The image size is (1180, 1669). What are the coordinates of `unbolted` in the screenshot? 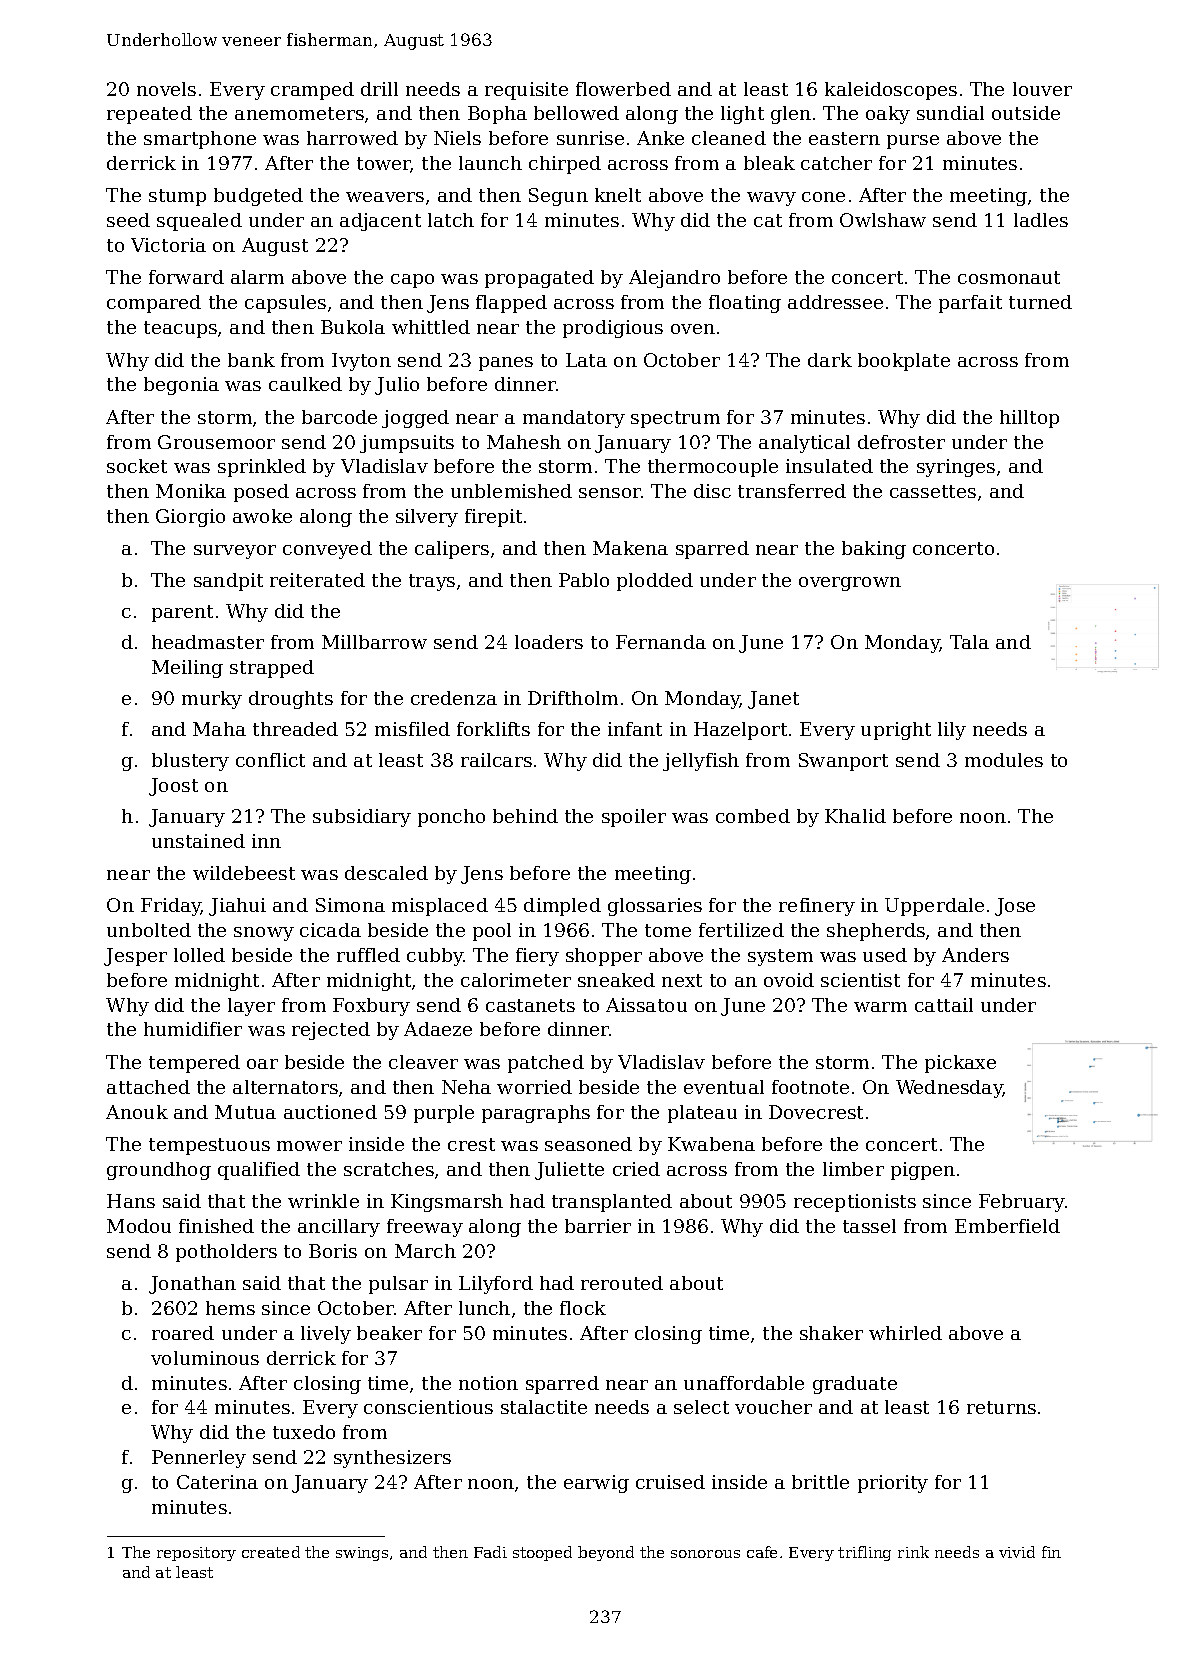 It's located at (149, 930).
